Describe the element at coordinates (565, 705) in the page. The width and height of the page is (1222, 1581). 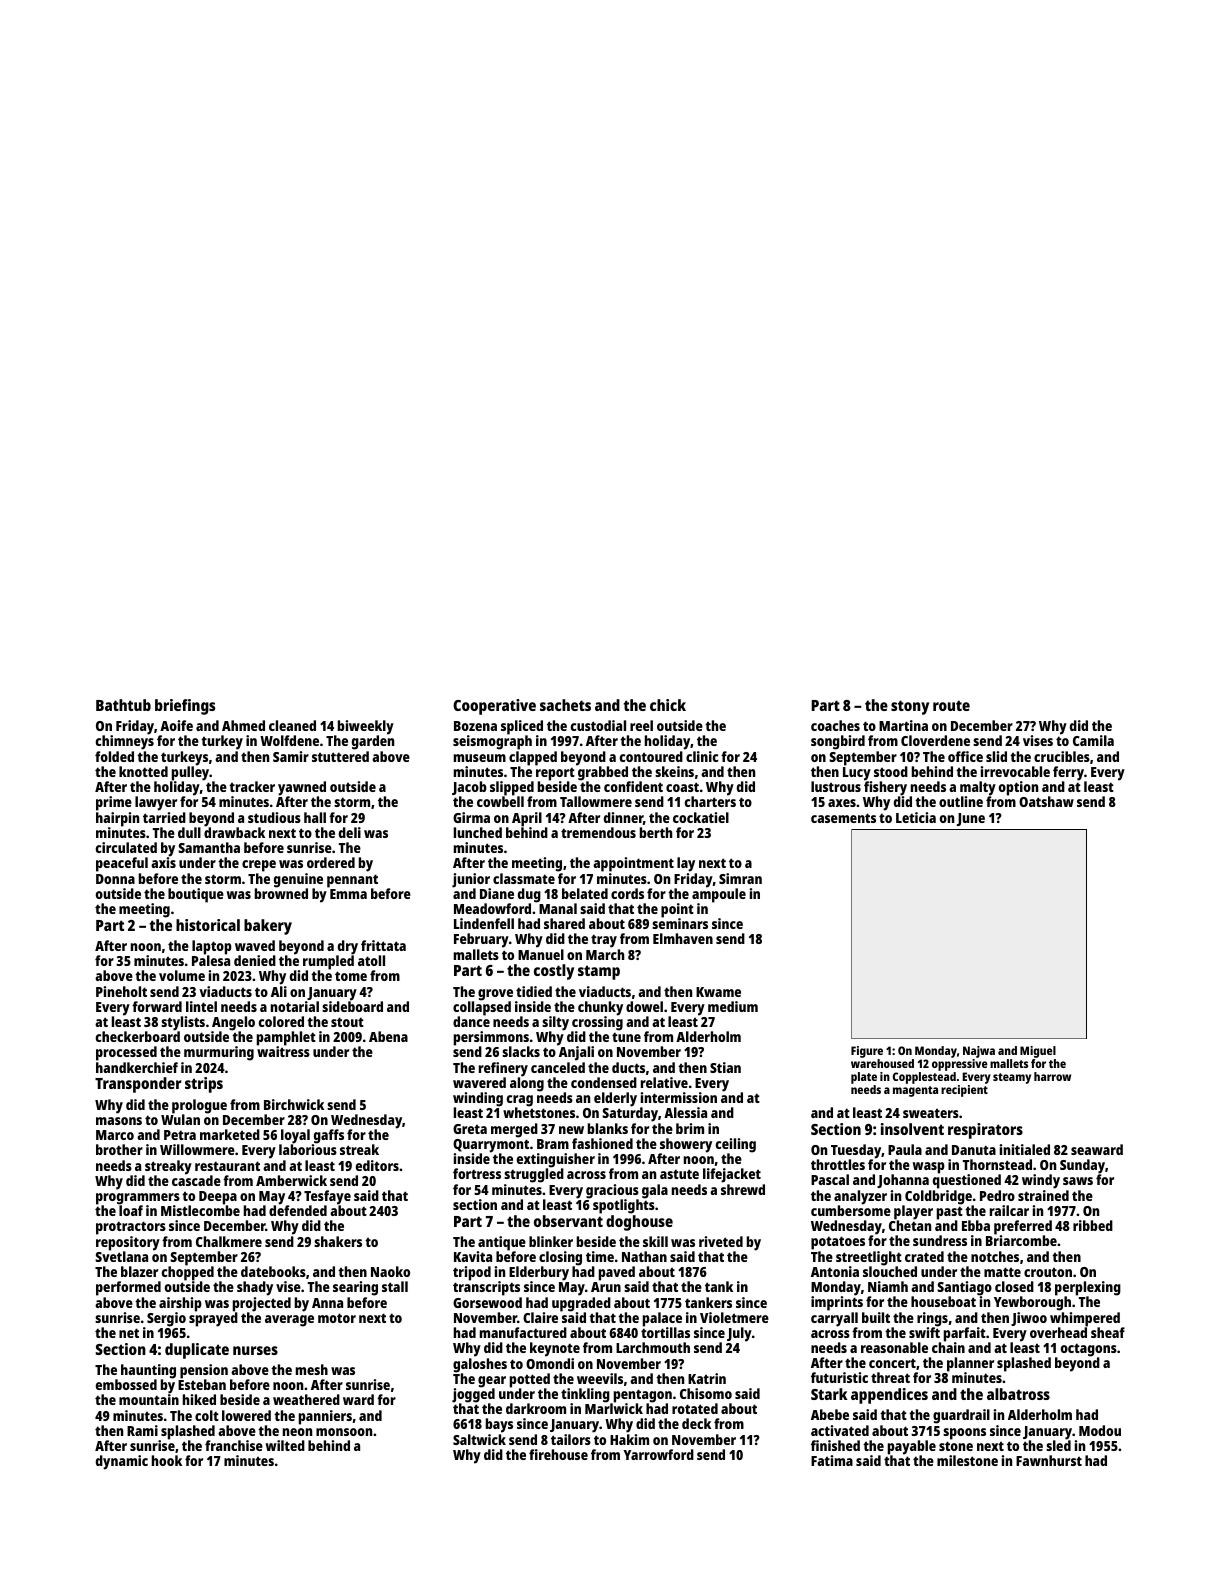
I see `sachets` at that location.
